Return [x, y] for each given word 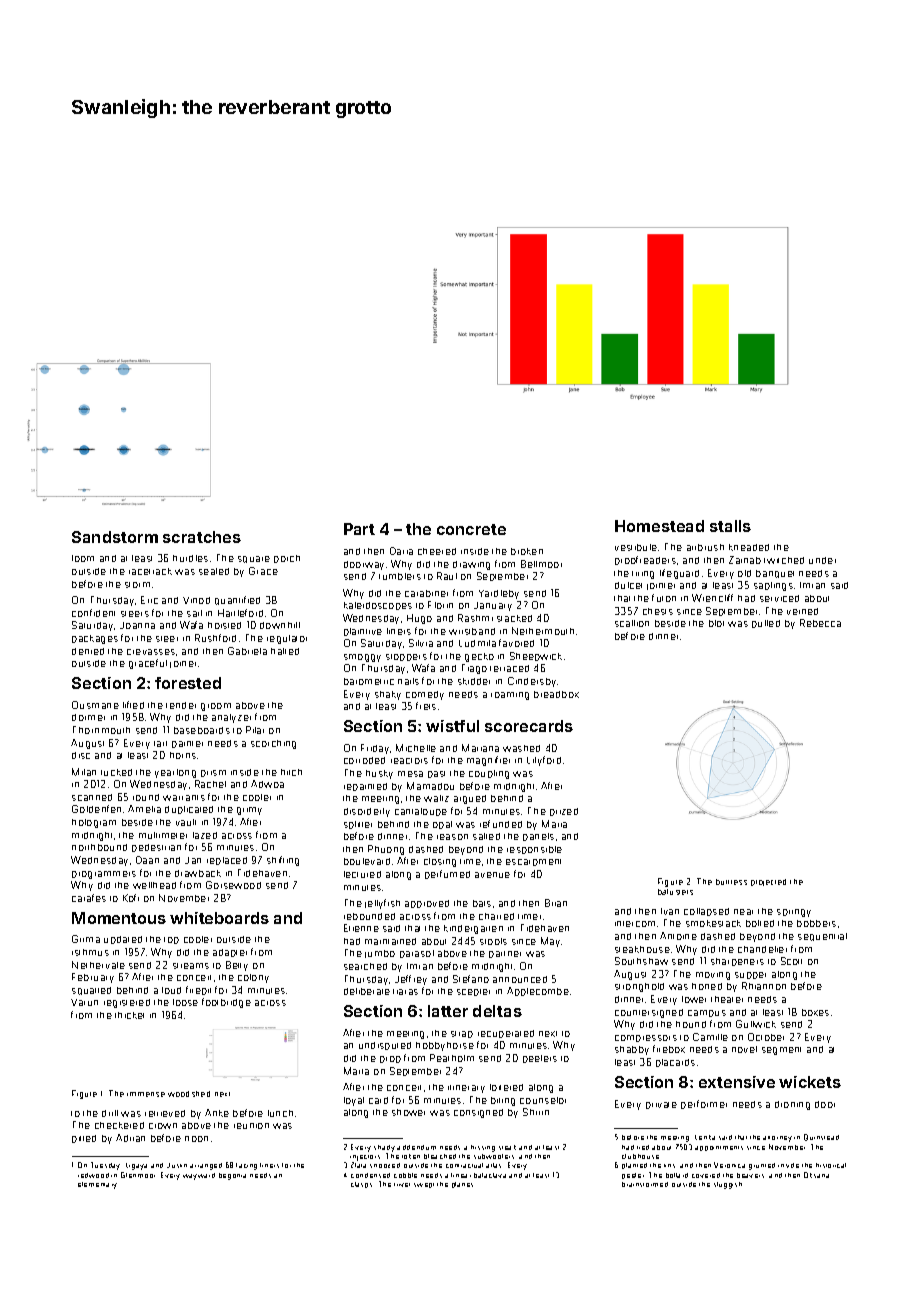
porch [287, 559]
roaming [510, 696]
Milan [84, 772]
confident [93, 613]
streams [191, 966]
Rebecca [820, 623]
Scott [791, 961]
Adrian [130, 1138]
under [822, 560]
